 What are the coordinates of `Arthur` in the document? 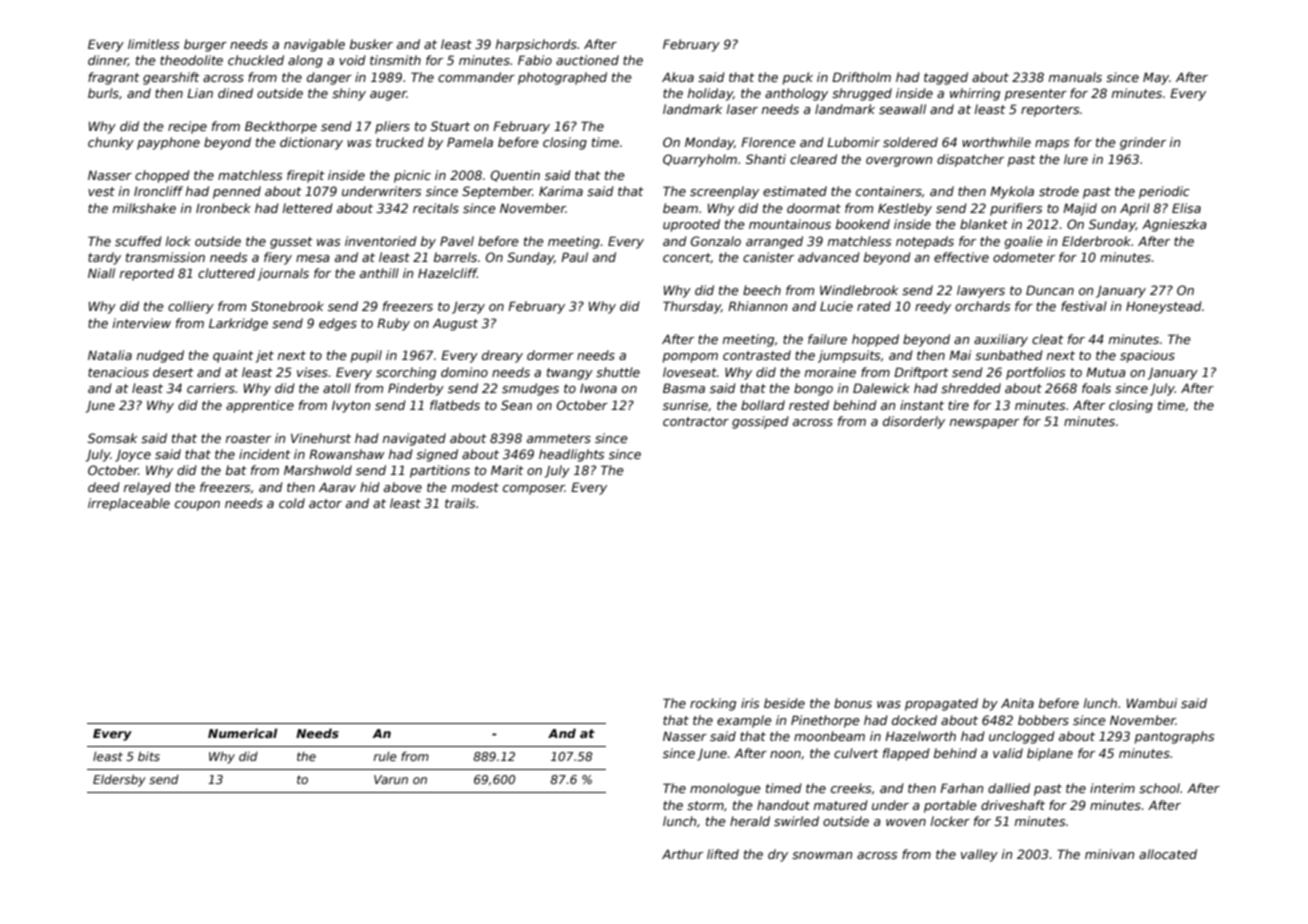 It's located at (682, 854).
